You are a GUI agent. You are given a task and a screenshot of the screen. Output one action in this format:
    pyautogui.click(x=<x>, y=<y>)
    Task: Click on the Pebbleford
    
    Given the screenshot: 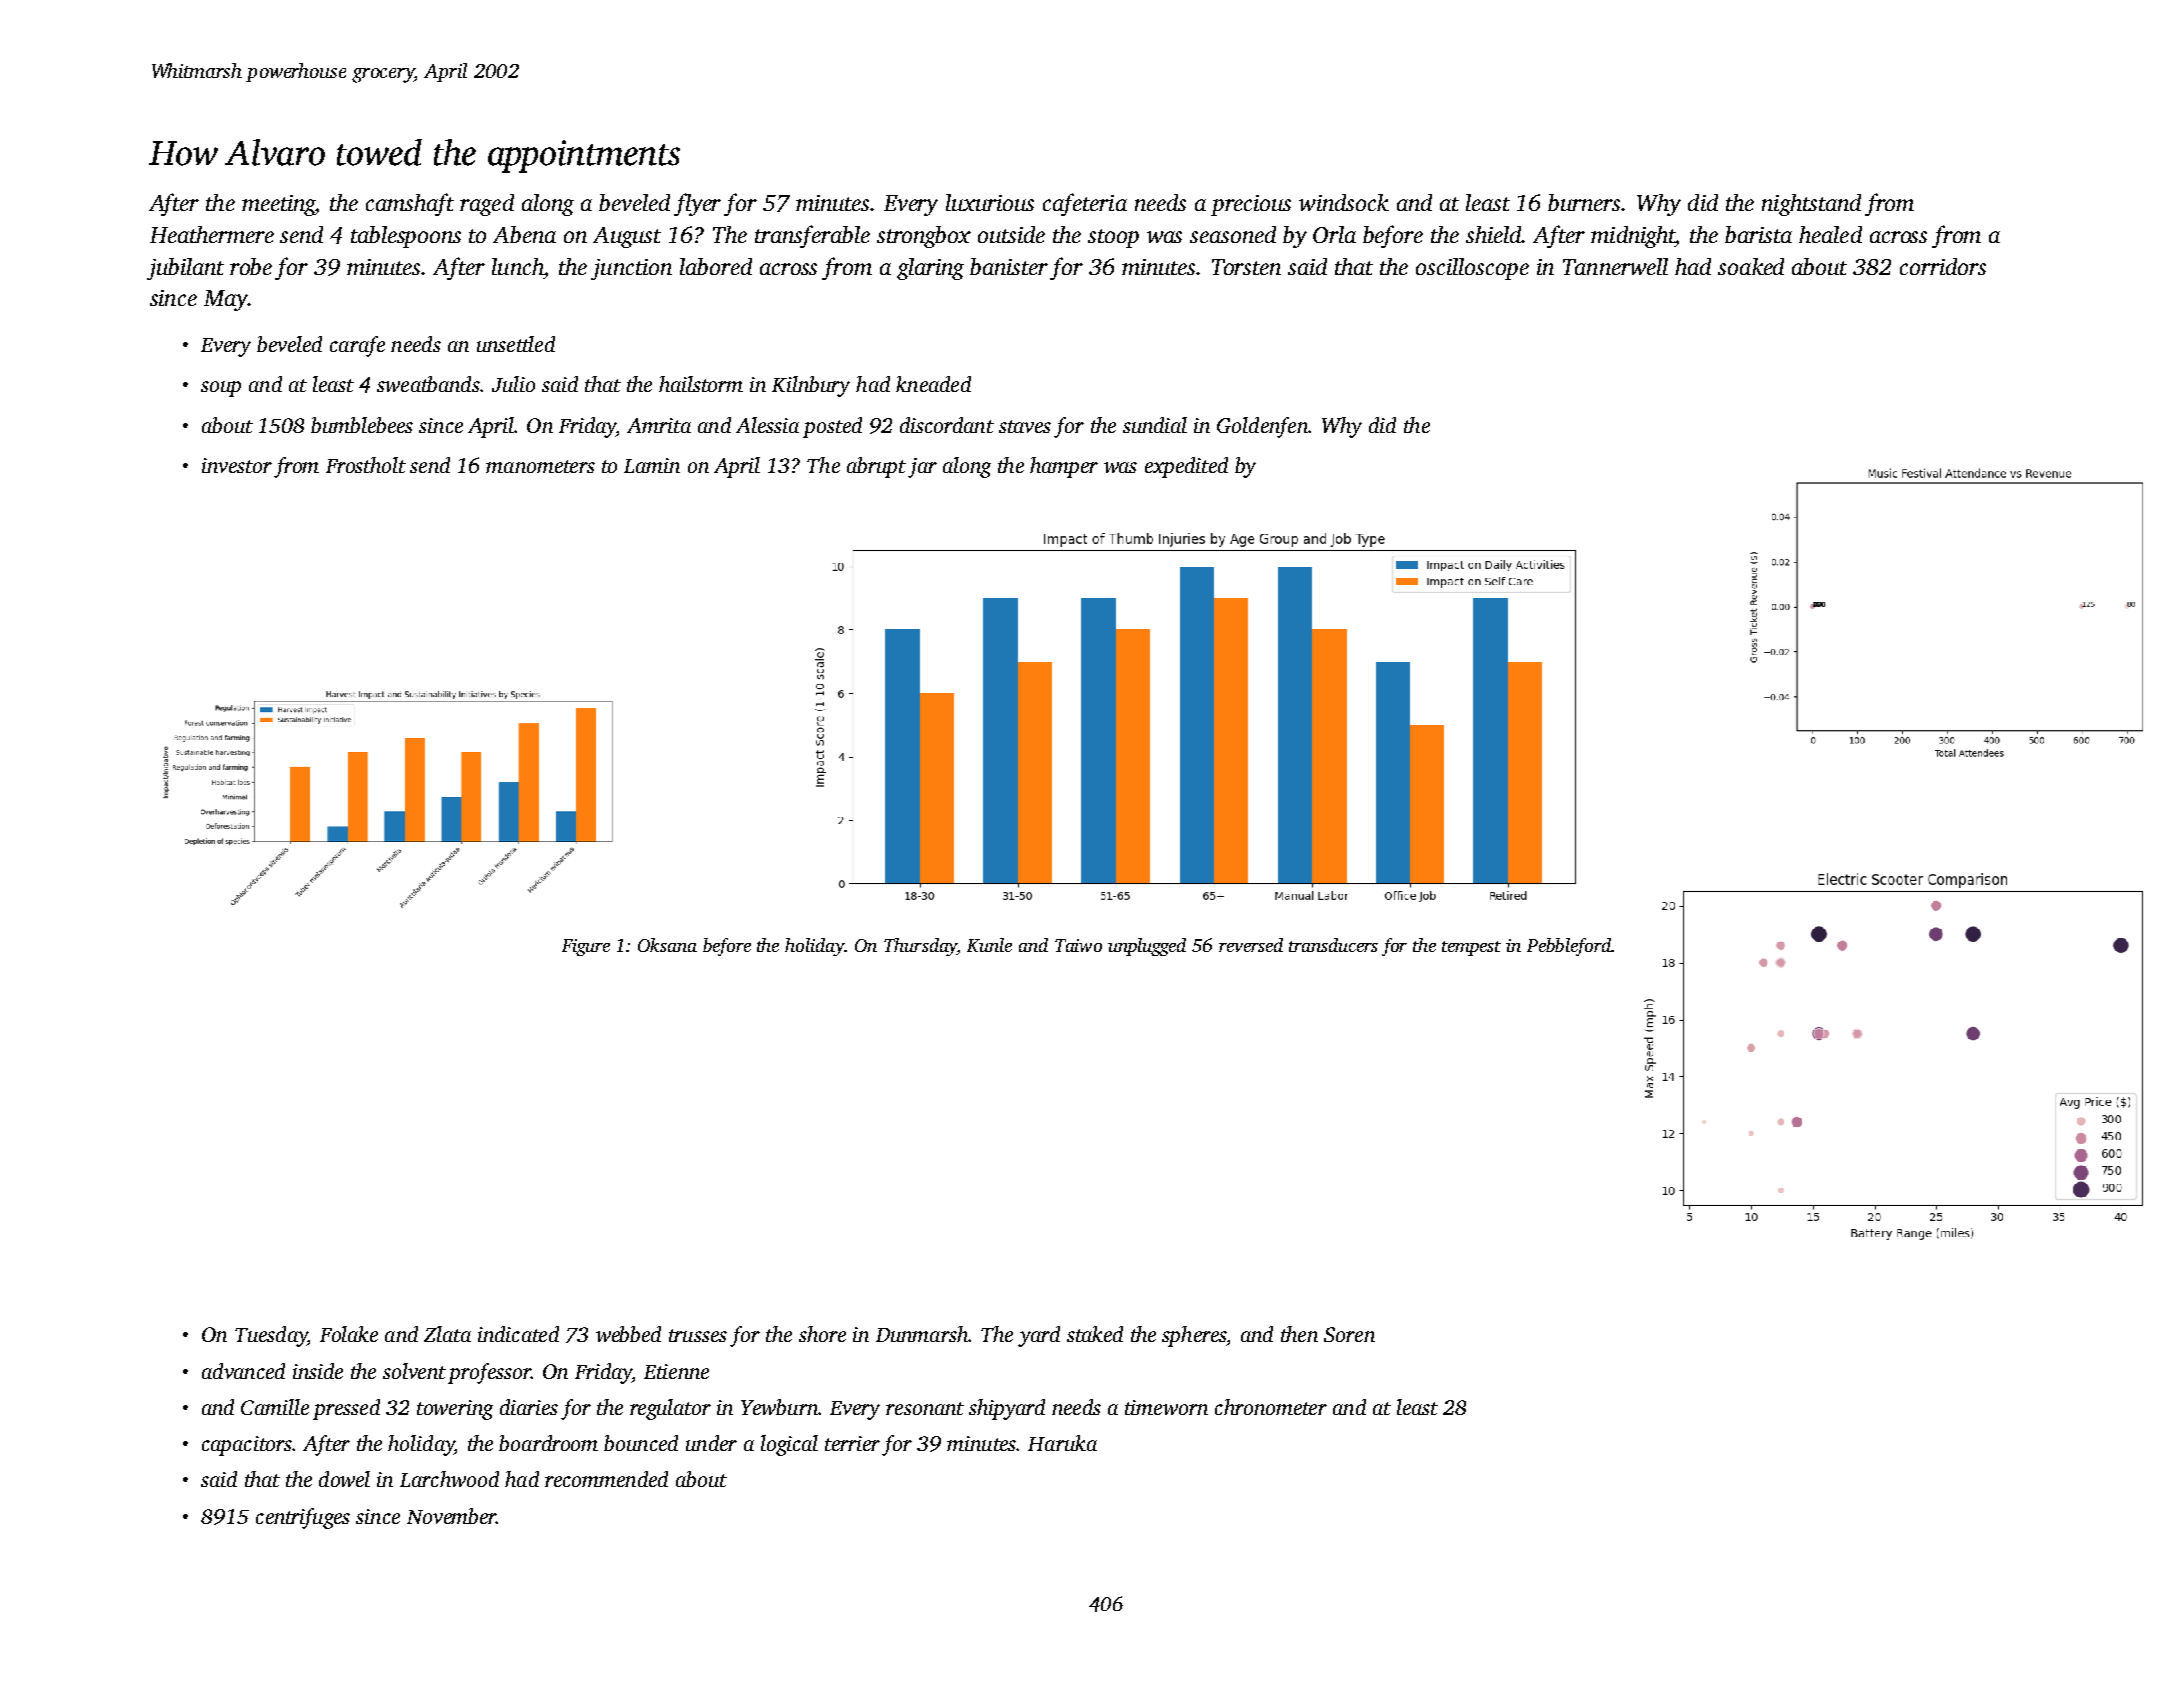 What is the action you would take?
    pyautogui.click(x=1569, y=947)
